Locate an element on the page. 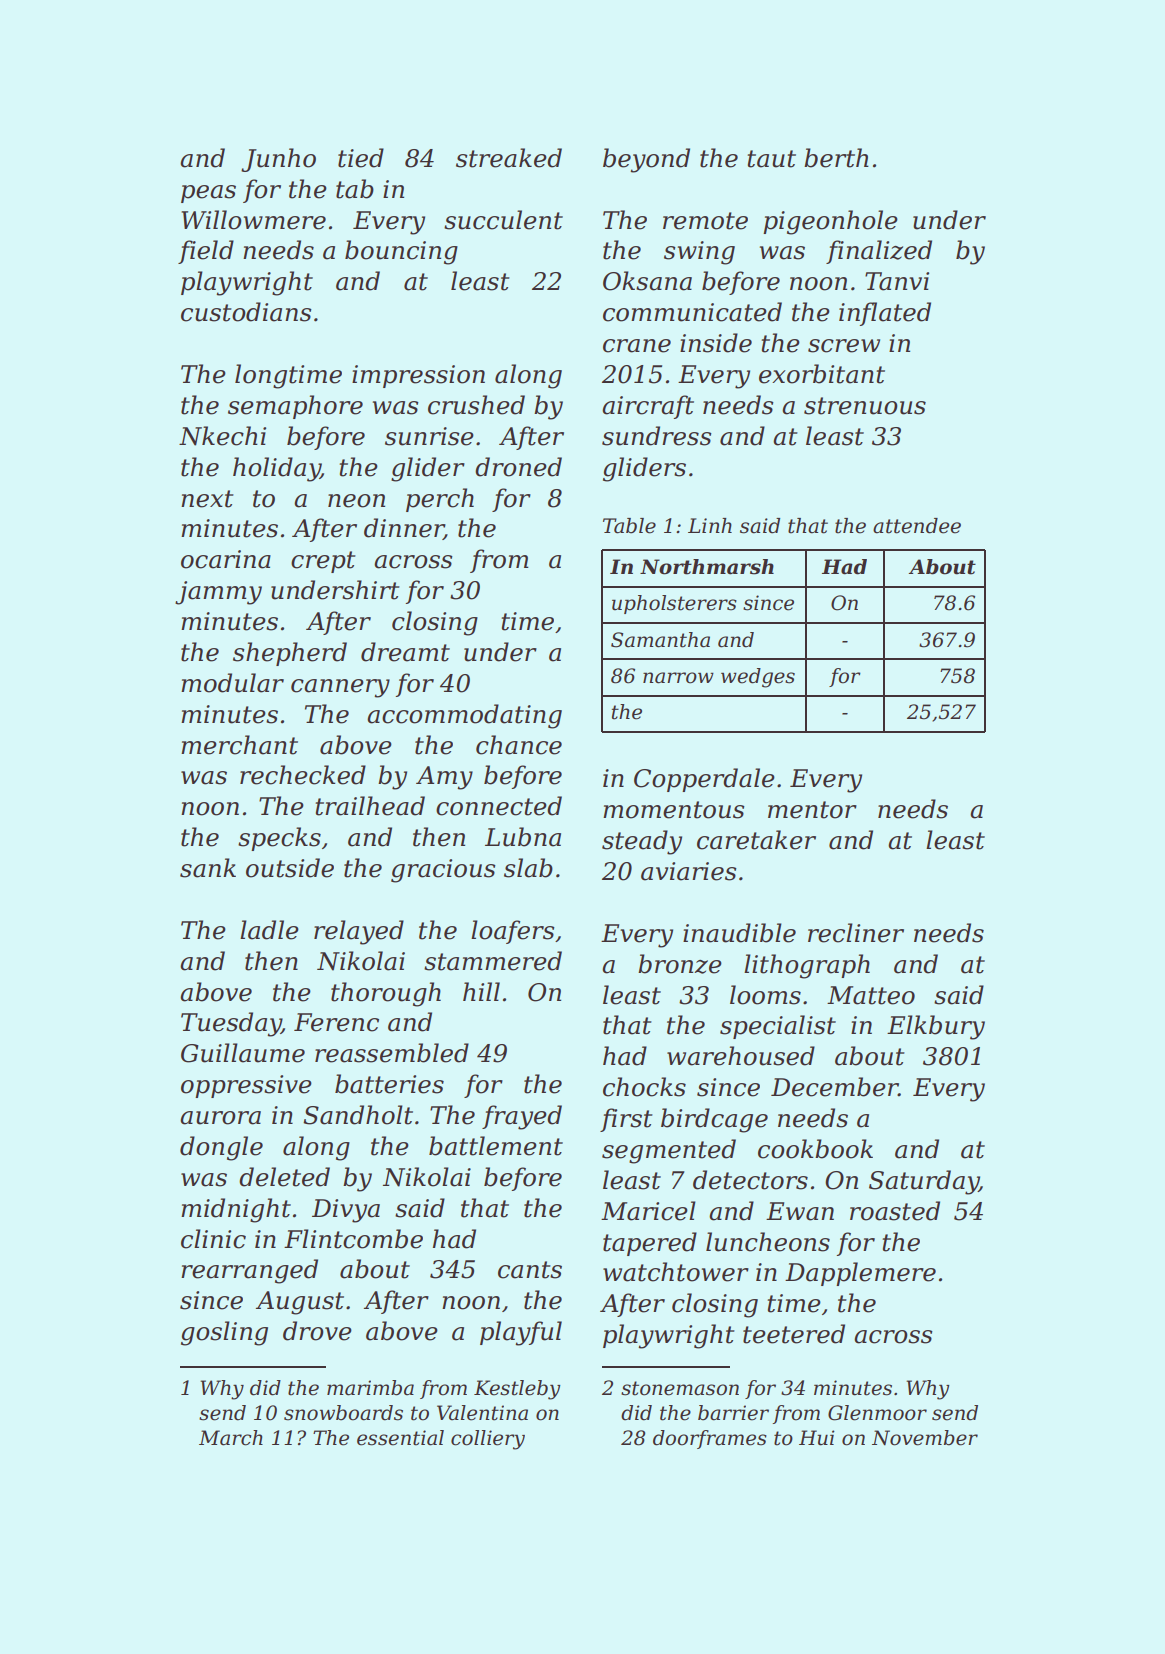 This document has height=1654, width=1165. pigeonhole is located at coordinates (830, 222).
